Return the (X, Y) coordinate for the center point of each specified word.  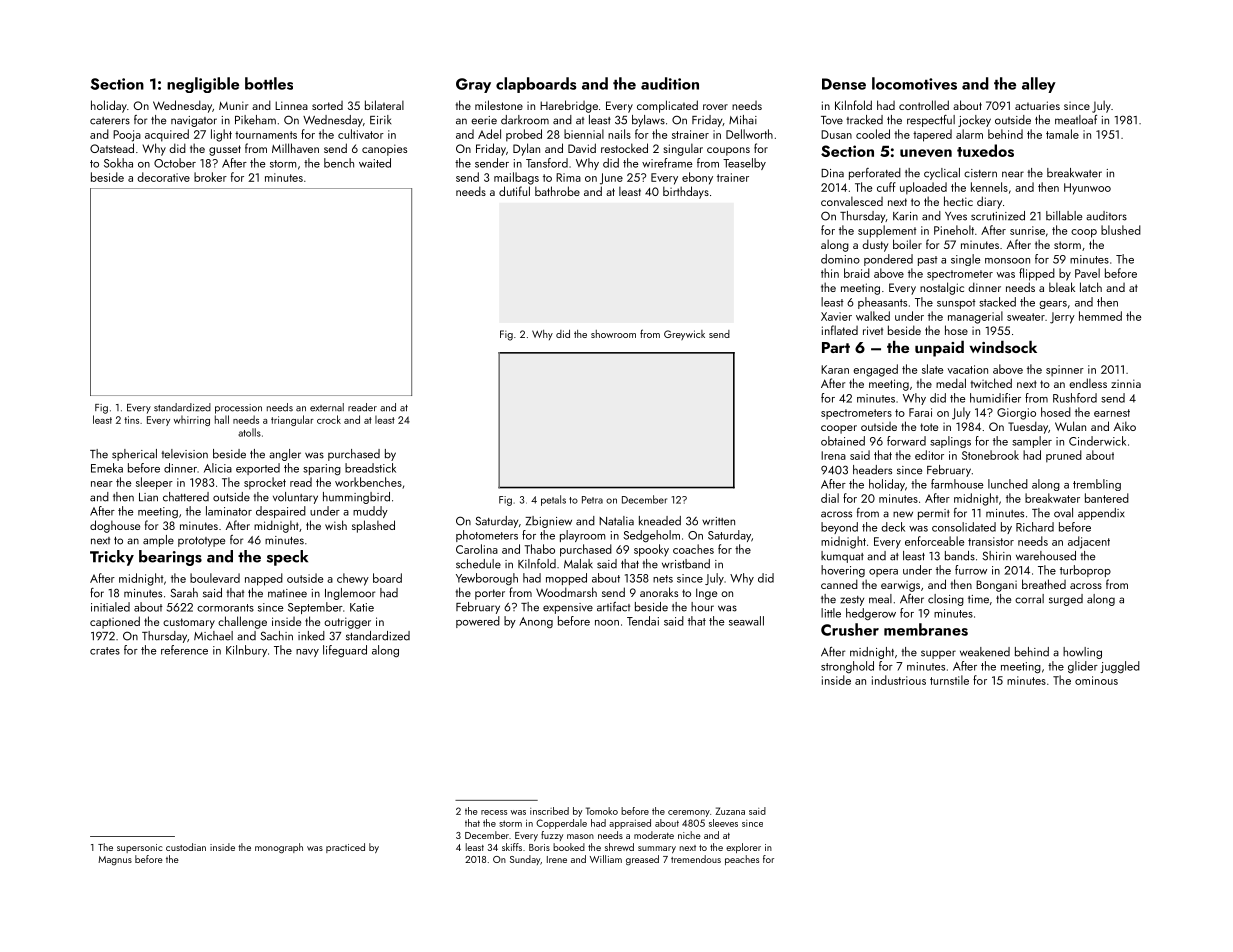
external (327, 407)
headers (872, 470)
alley (1039, 85)
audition (670, 83)
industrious (899, 680)
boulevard (215, 578)
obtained (843, 441)
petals (553, 500)
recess (494, 812)
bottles (269, 83)
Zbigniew (548, 522)
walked (873, 316)
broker (210, 177)
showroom (613, 334)
